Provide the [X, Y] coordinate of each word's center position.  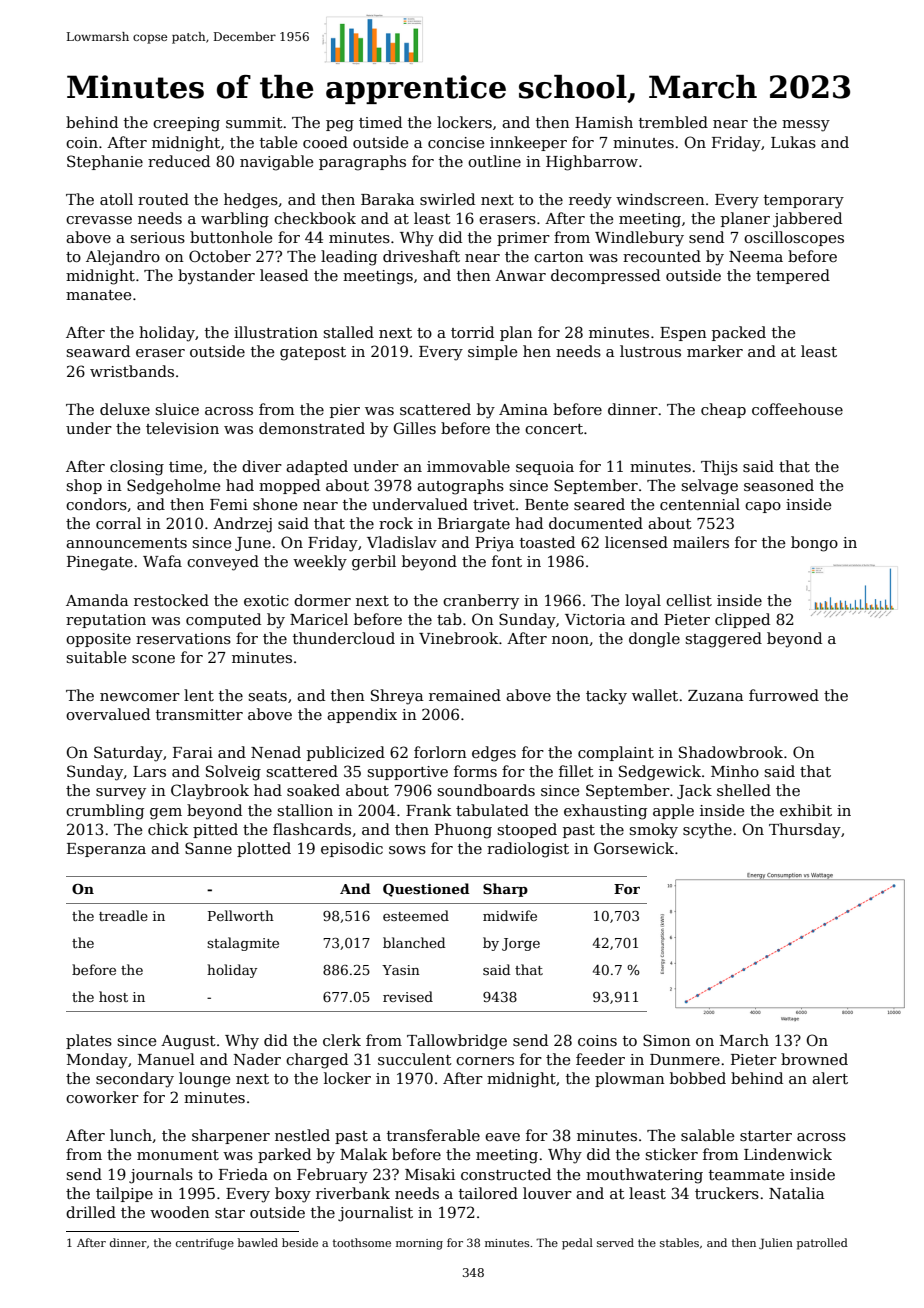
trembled [673, 122]
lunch [131, 1135]
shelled [744, 790]
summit [254, 122]
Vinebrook [459, 638]
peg [340, 126]
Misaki [430, 1174]
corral [118, 523]
